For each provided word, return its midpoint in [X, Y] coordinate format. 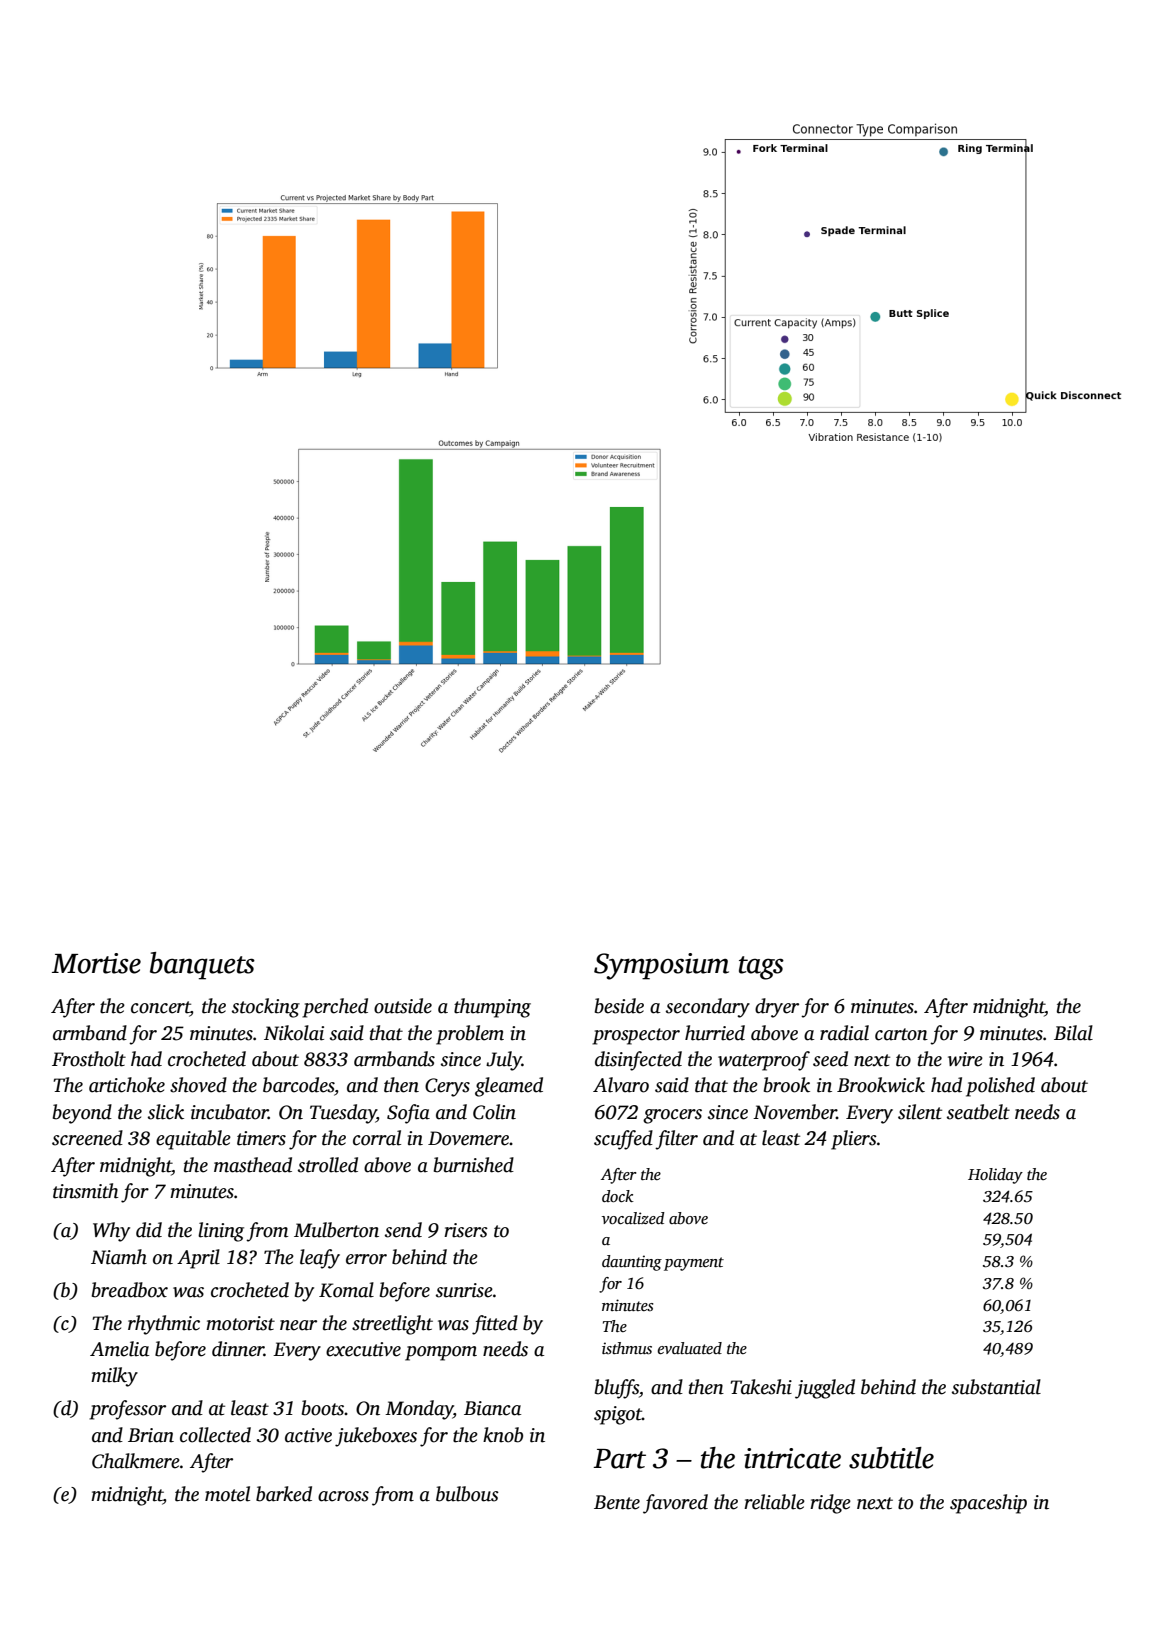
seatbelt [978, 1112]
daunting [632, 1263]
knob [503, 1435]
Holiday [995, 1176]
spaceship [988, 1504]
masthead [253, 1165]
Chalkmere [136, 1461]
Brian [151, 1435]
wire [965, 1059]
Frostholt [89, 1059]
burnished [474, 1165]
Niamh [119, 1257]
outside [403, 1006]
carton [901, 1034]
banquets [202, 966]
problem [470, 1035]
